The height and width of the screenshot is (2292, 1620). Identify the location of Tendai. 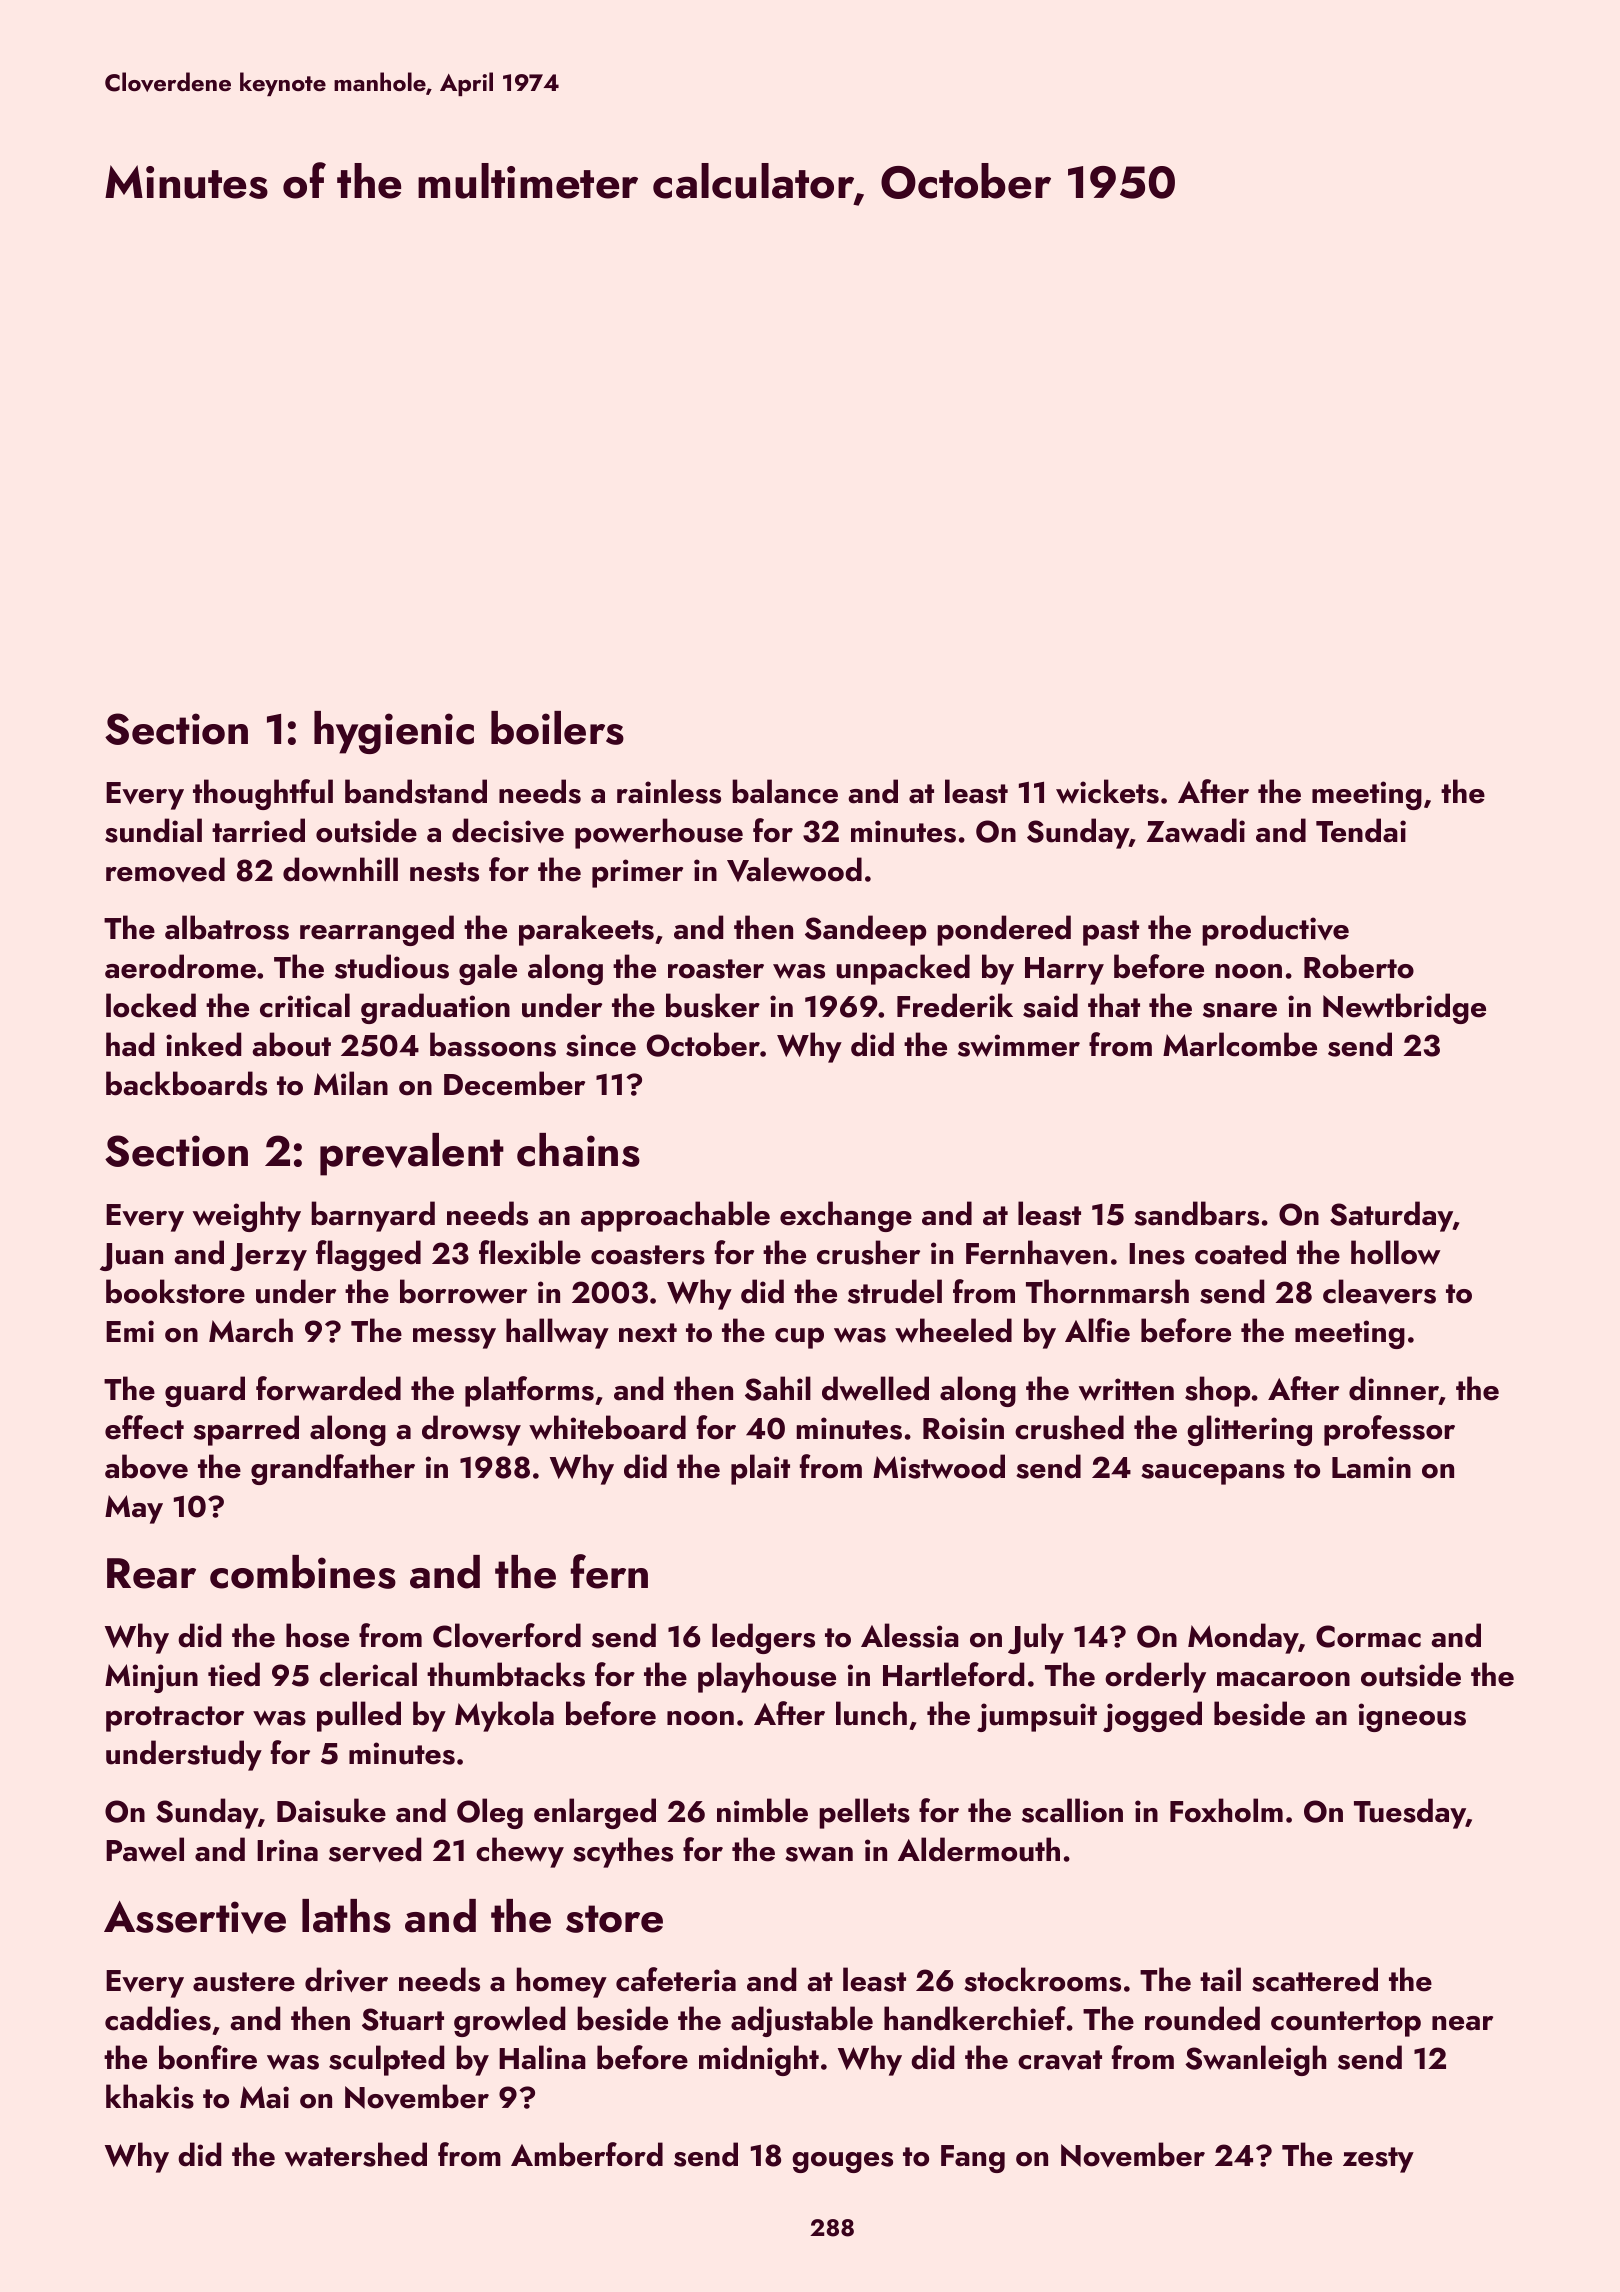
(1361, 830).
